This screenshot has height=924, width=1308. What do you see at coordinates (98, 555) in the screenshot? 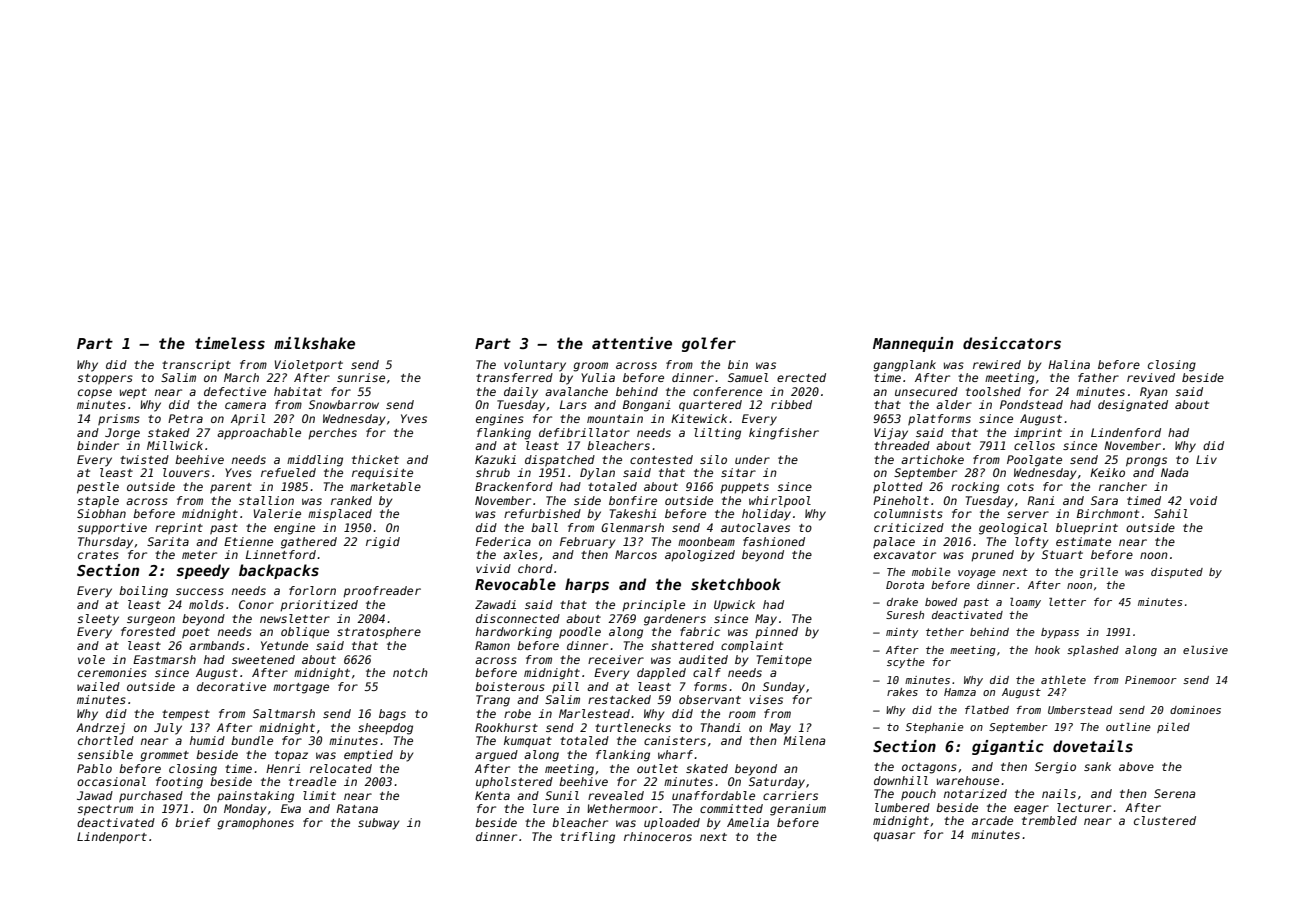
I see `crates` at bounding box center [98, 555].
